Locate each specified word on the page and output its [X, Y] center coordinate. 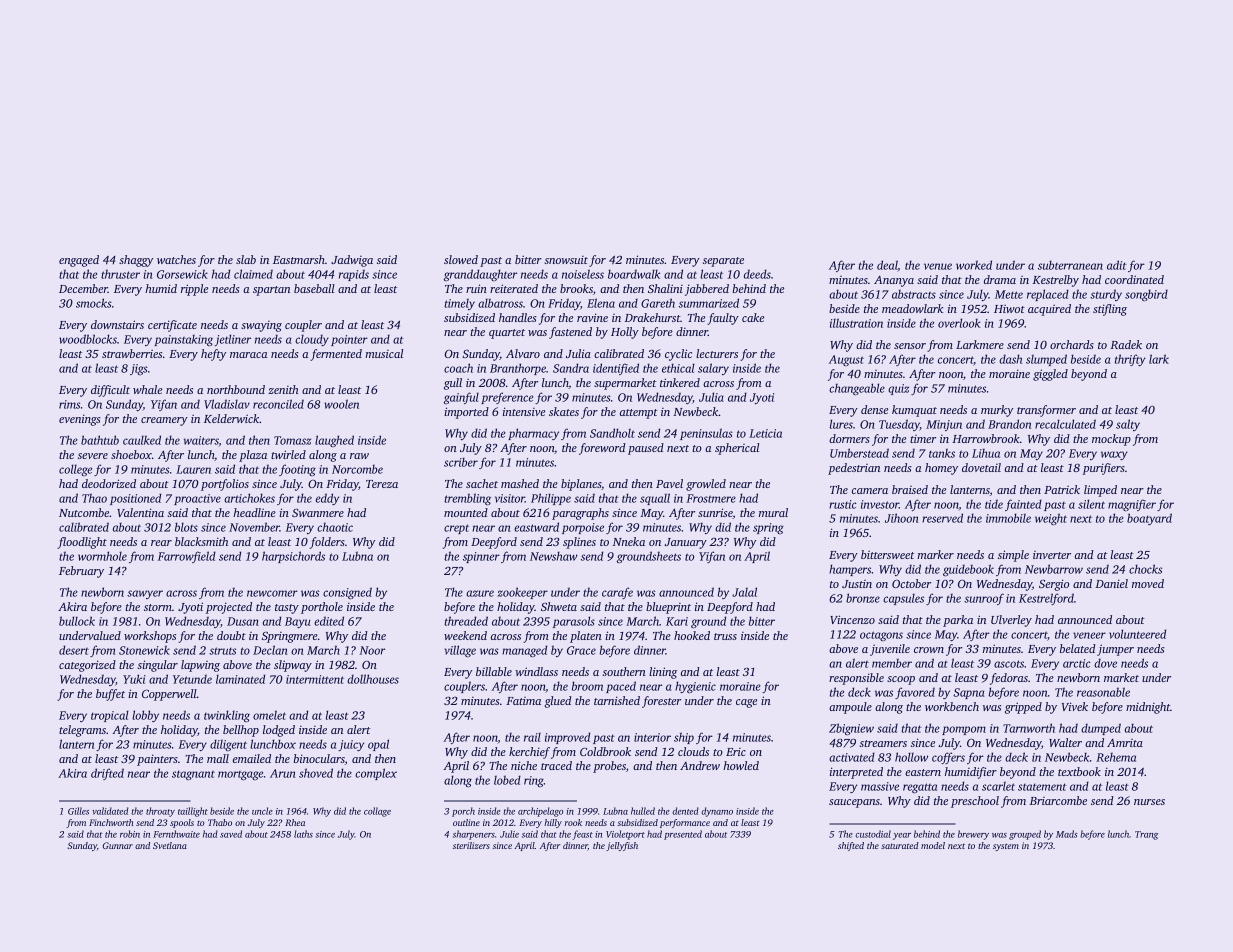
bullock [77, 621]
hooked [692, 635]
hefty [213, 355]
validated [110, 811]
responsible [856, 679]
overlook [959, 323]
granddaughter [480, 275]
